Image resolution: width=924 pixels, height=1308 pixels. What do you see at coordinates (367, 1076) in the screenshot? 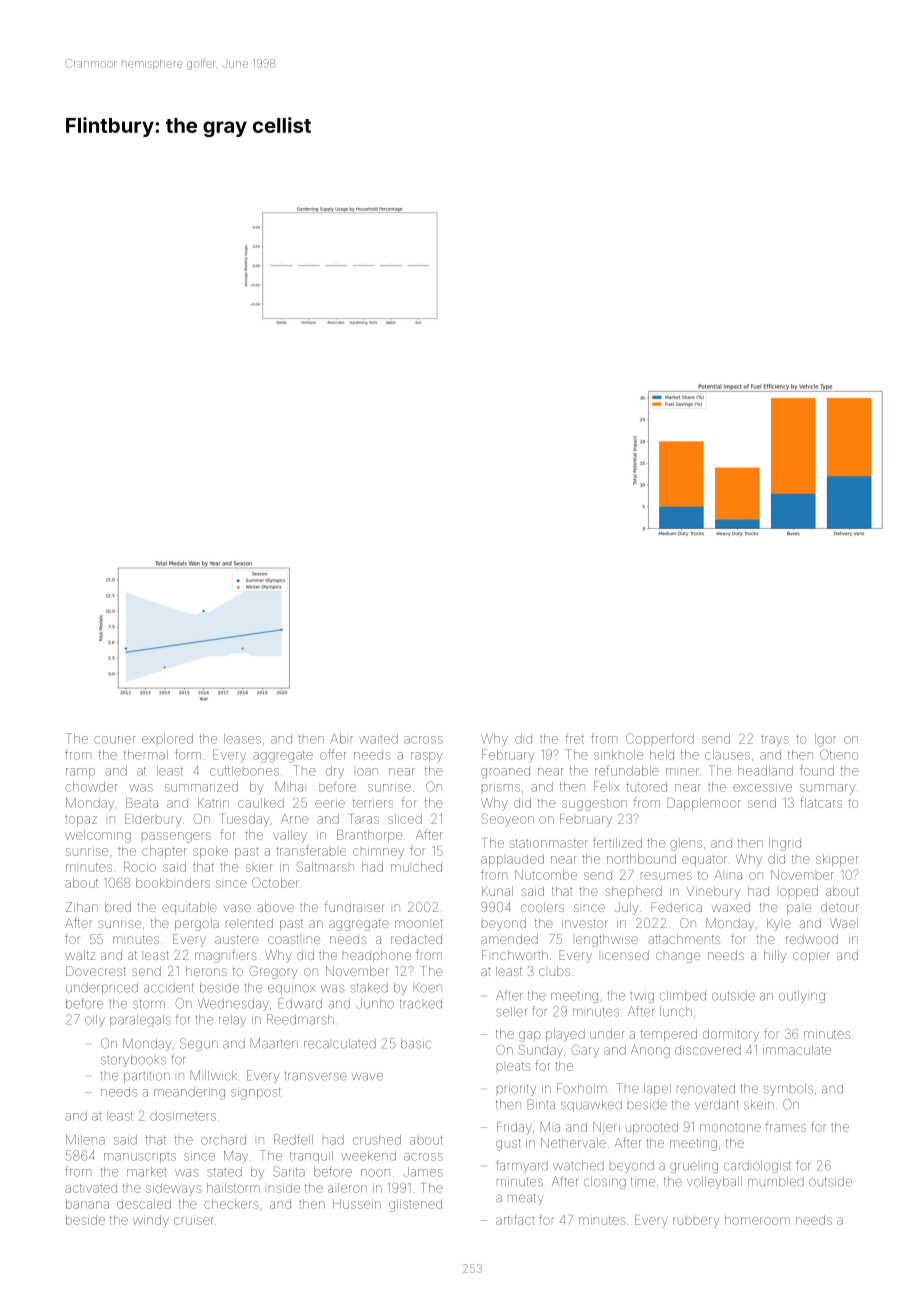
I see `wave` at bounding box center [367, 1076].
